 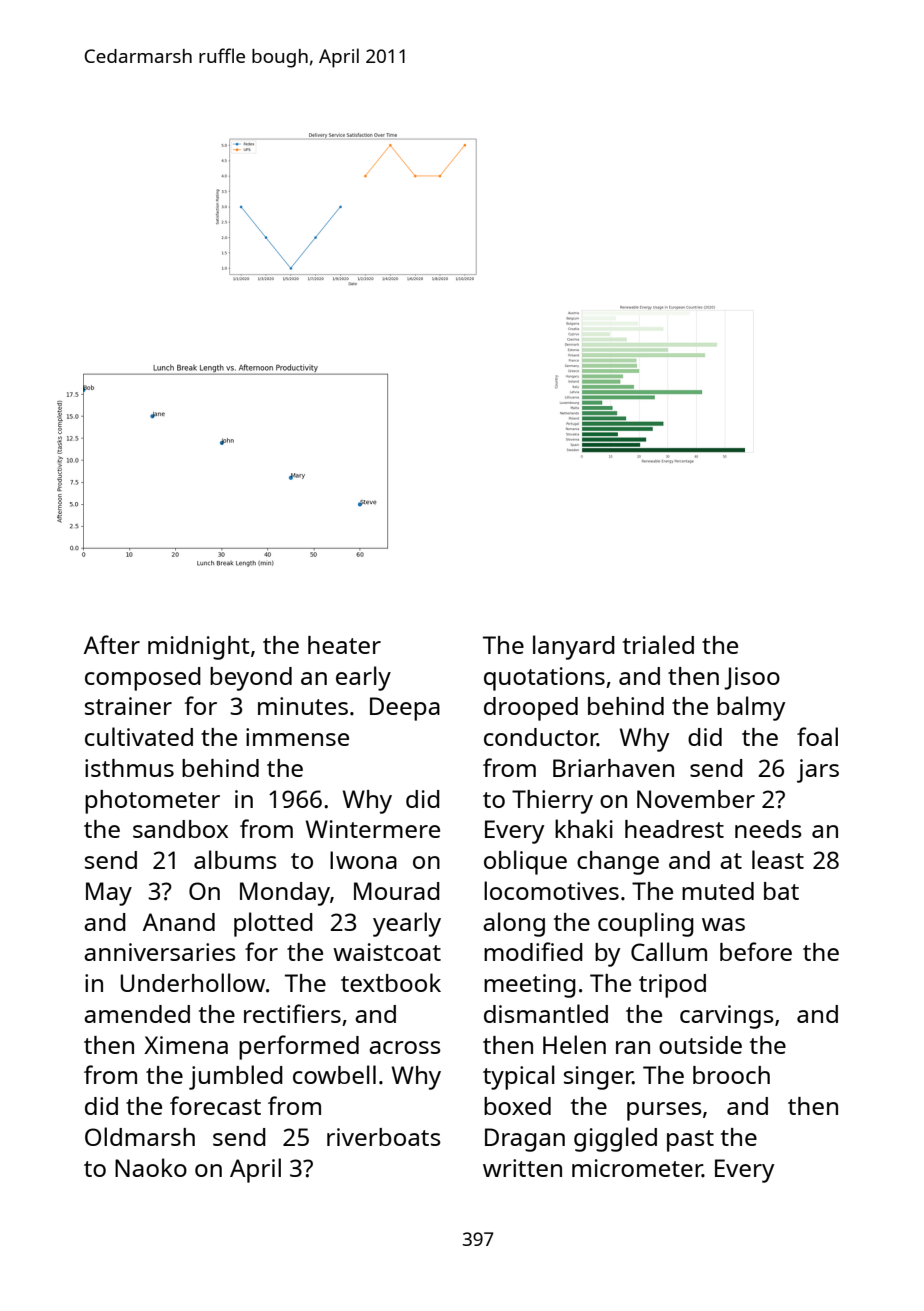 What do you see at coordinates (384, 1137) in the page?
I see `riverboats` at bounding box center [384, 1137].
